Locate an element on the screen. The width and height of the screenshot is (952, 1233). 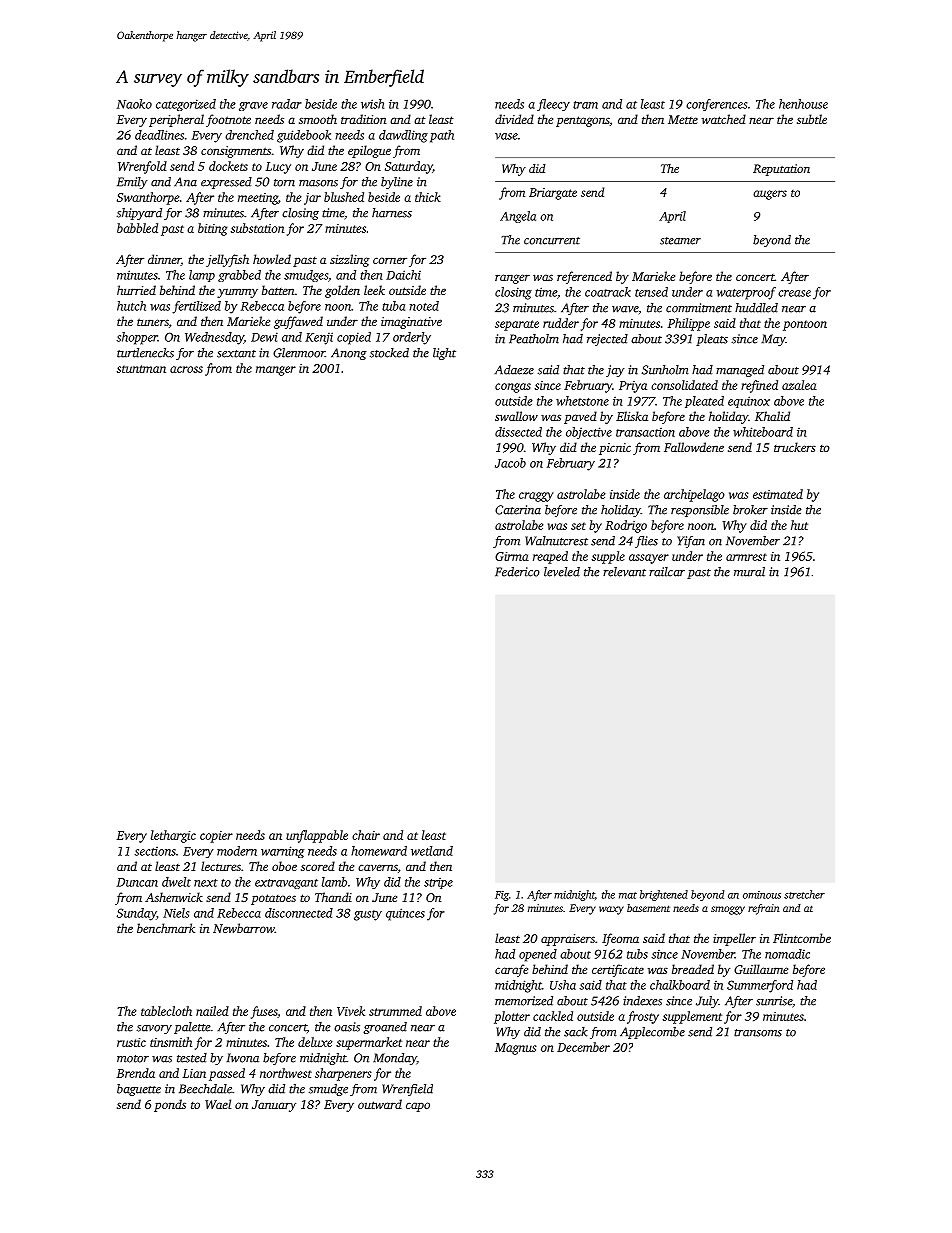
Federico is located at coordinates (517, 572).
